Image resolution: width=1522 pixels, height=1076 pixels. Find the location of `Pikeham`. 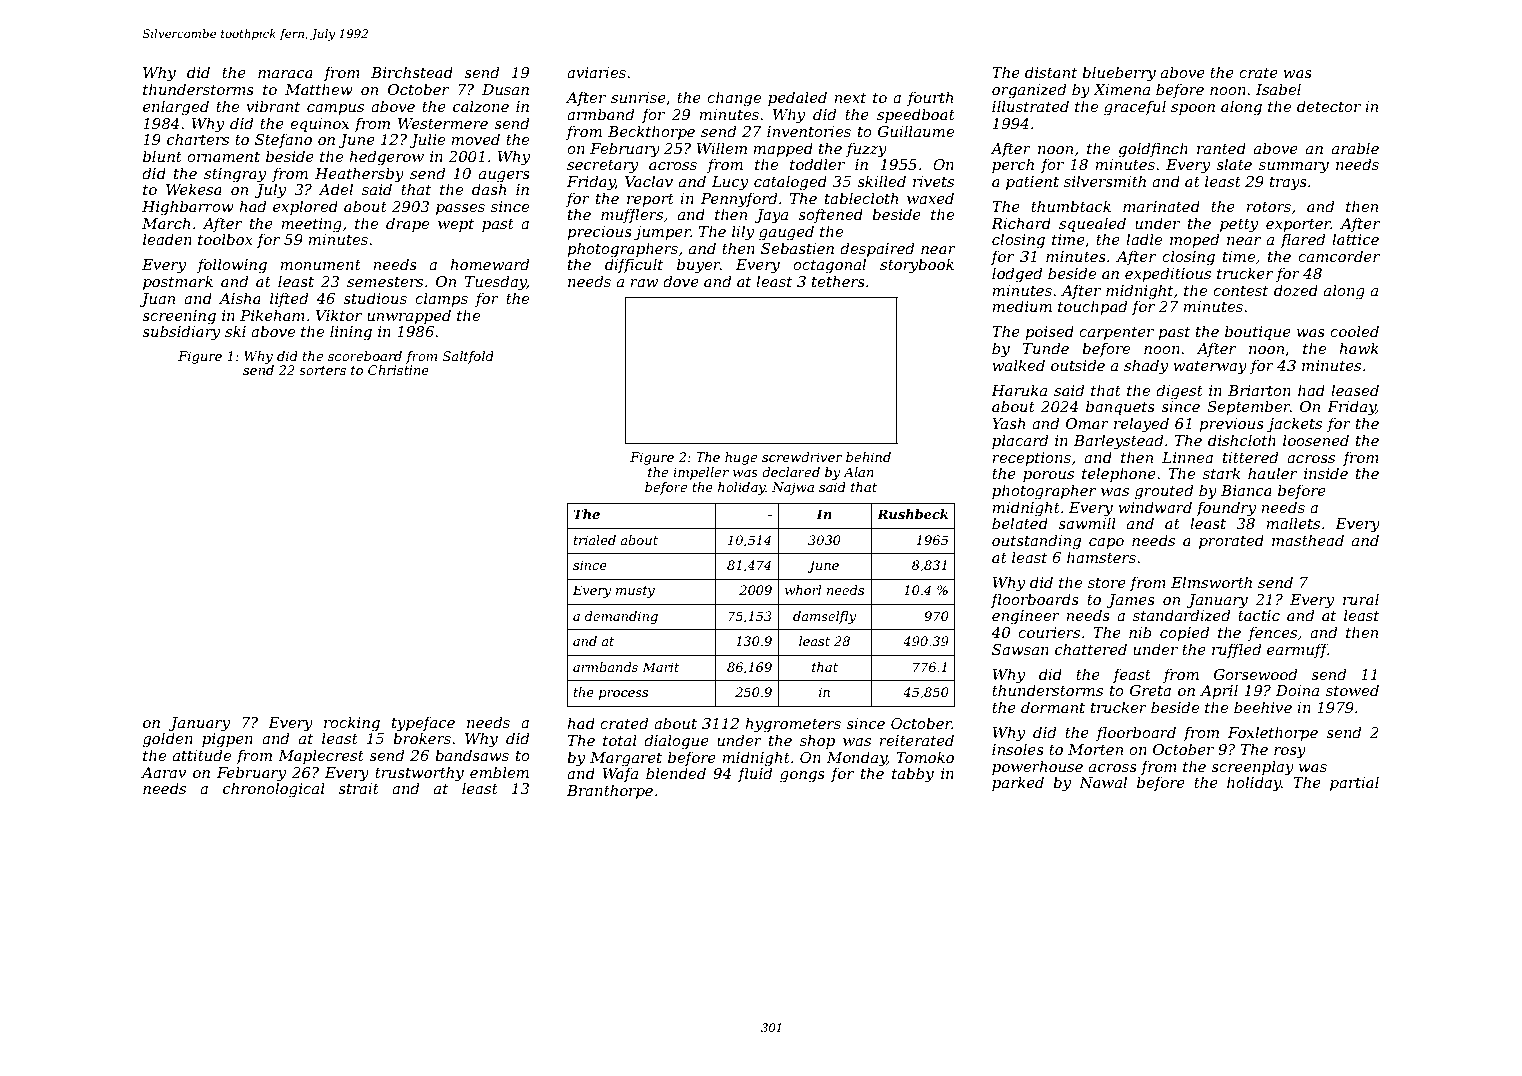

Pikeham is located at coordinates (272, 315).
